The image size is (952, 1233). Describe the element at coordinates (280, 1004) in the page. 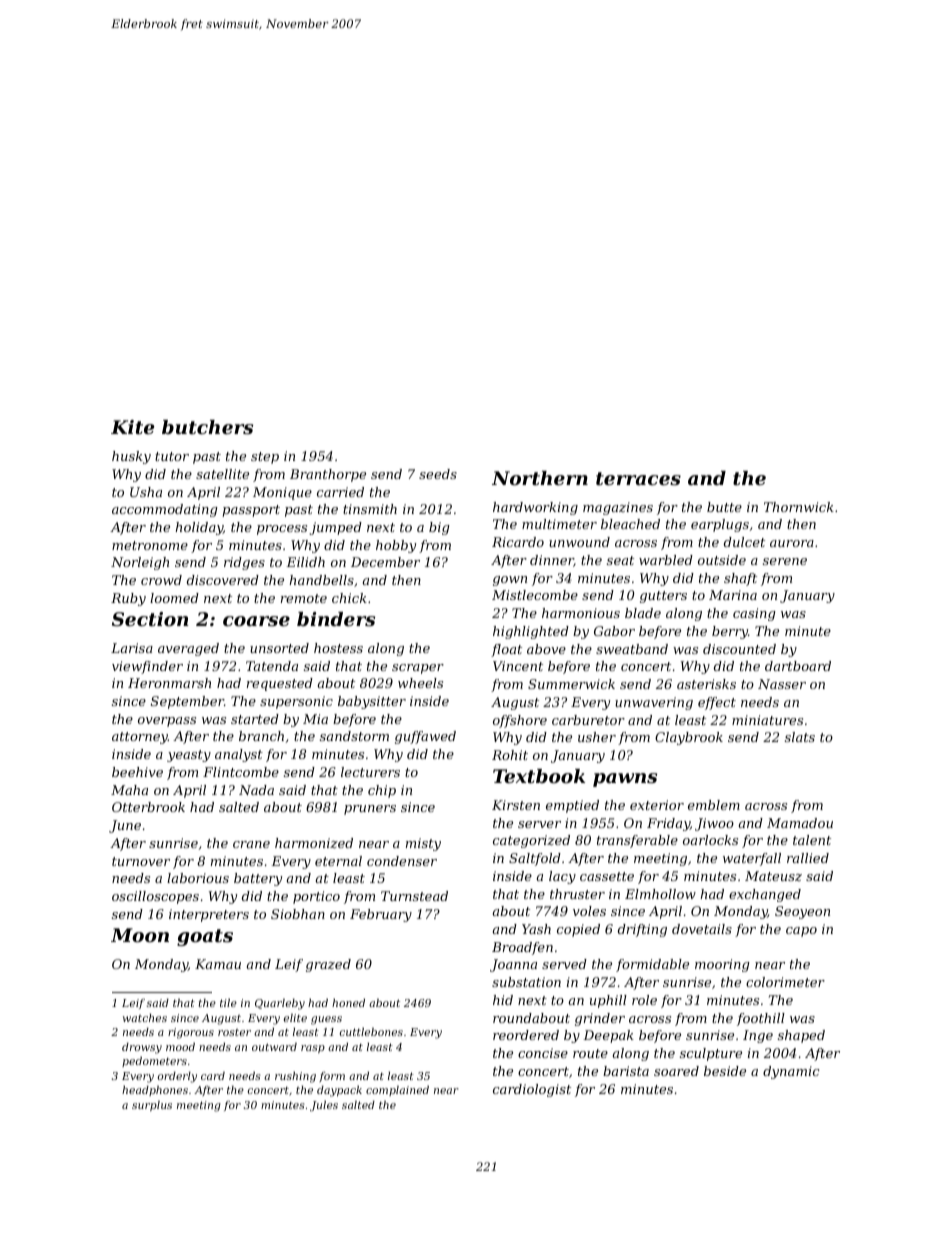

I see `Quarleby` at that location.
